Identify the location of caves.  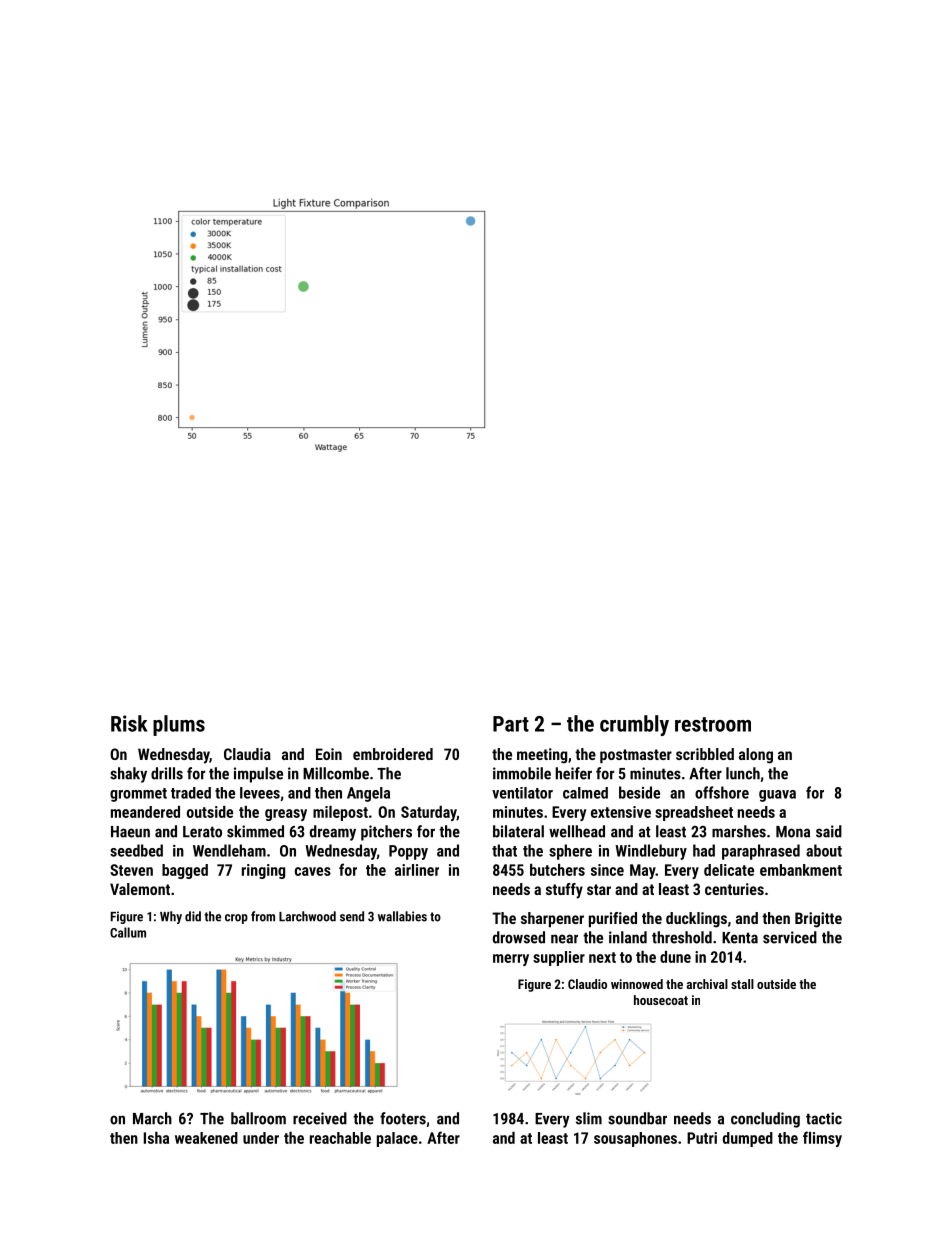
(313, 871).
